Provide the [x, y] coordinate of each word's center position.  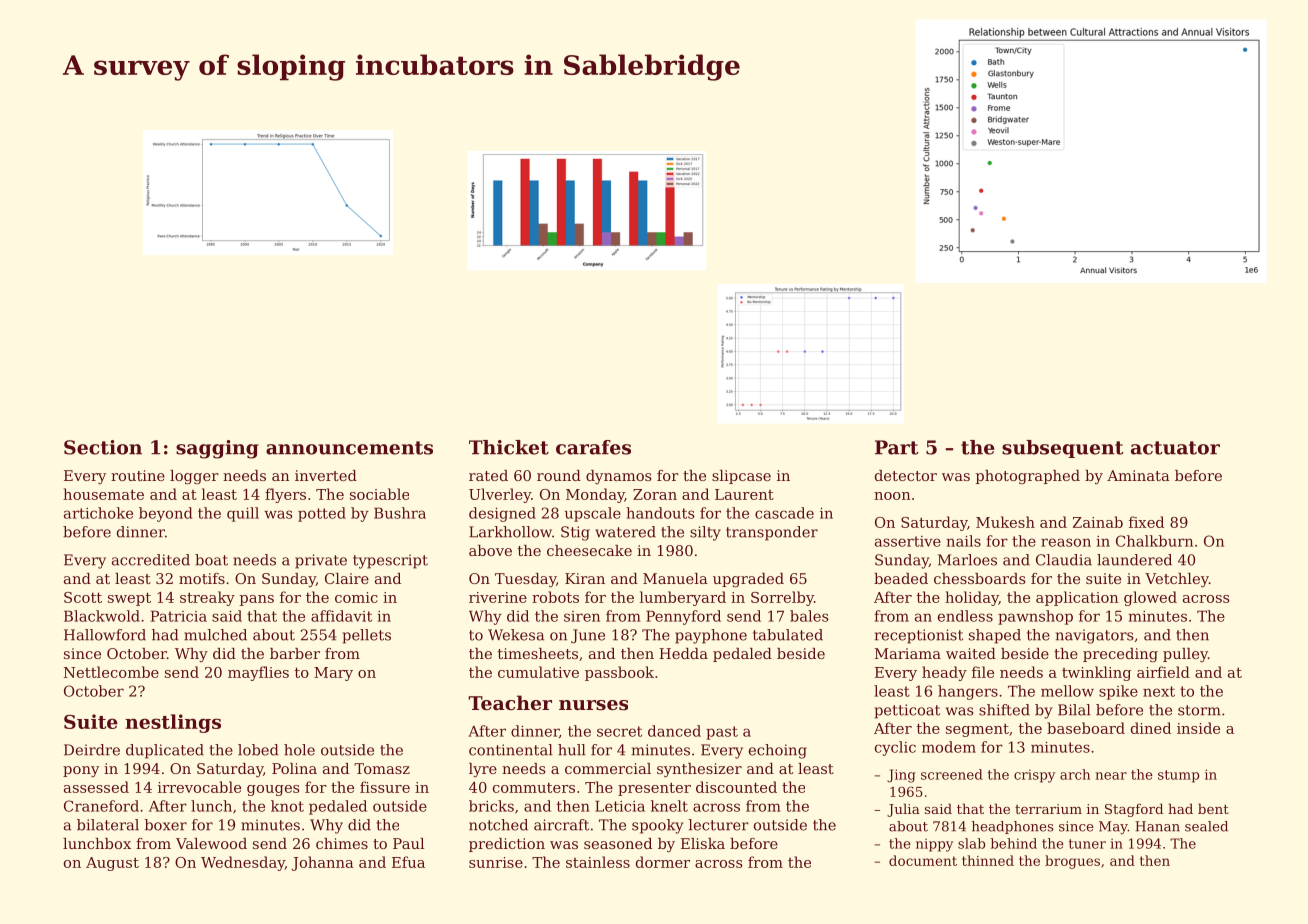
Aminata [1138, 475]
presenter [654, 789]
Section [103, 447]
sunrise [496, 862]
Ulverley [500, 495]
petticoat [907, 711]
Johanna [323, 863]
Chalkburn [1154, 541]
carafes [593, 447]
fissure [385, 787]
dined [1151, 728]
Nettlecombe [111, 672]
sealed [1206, 826]
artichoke [98, 513]
